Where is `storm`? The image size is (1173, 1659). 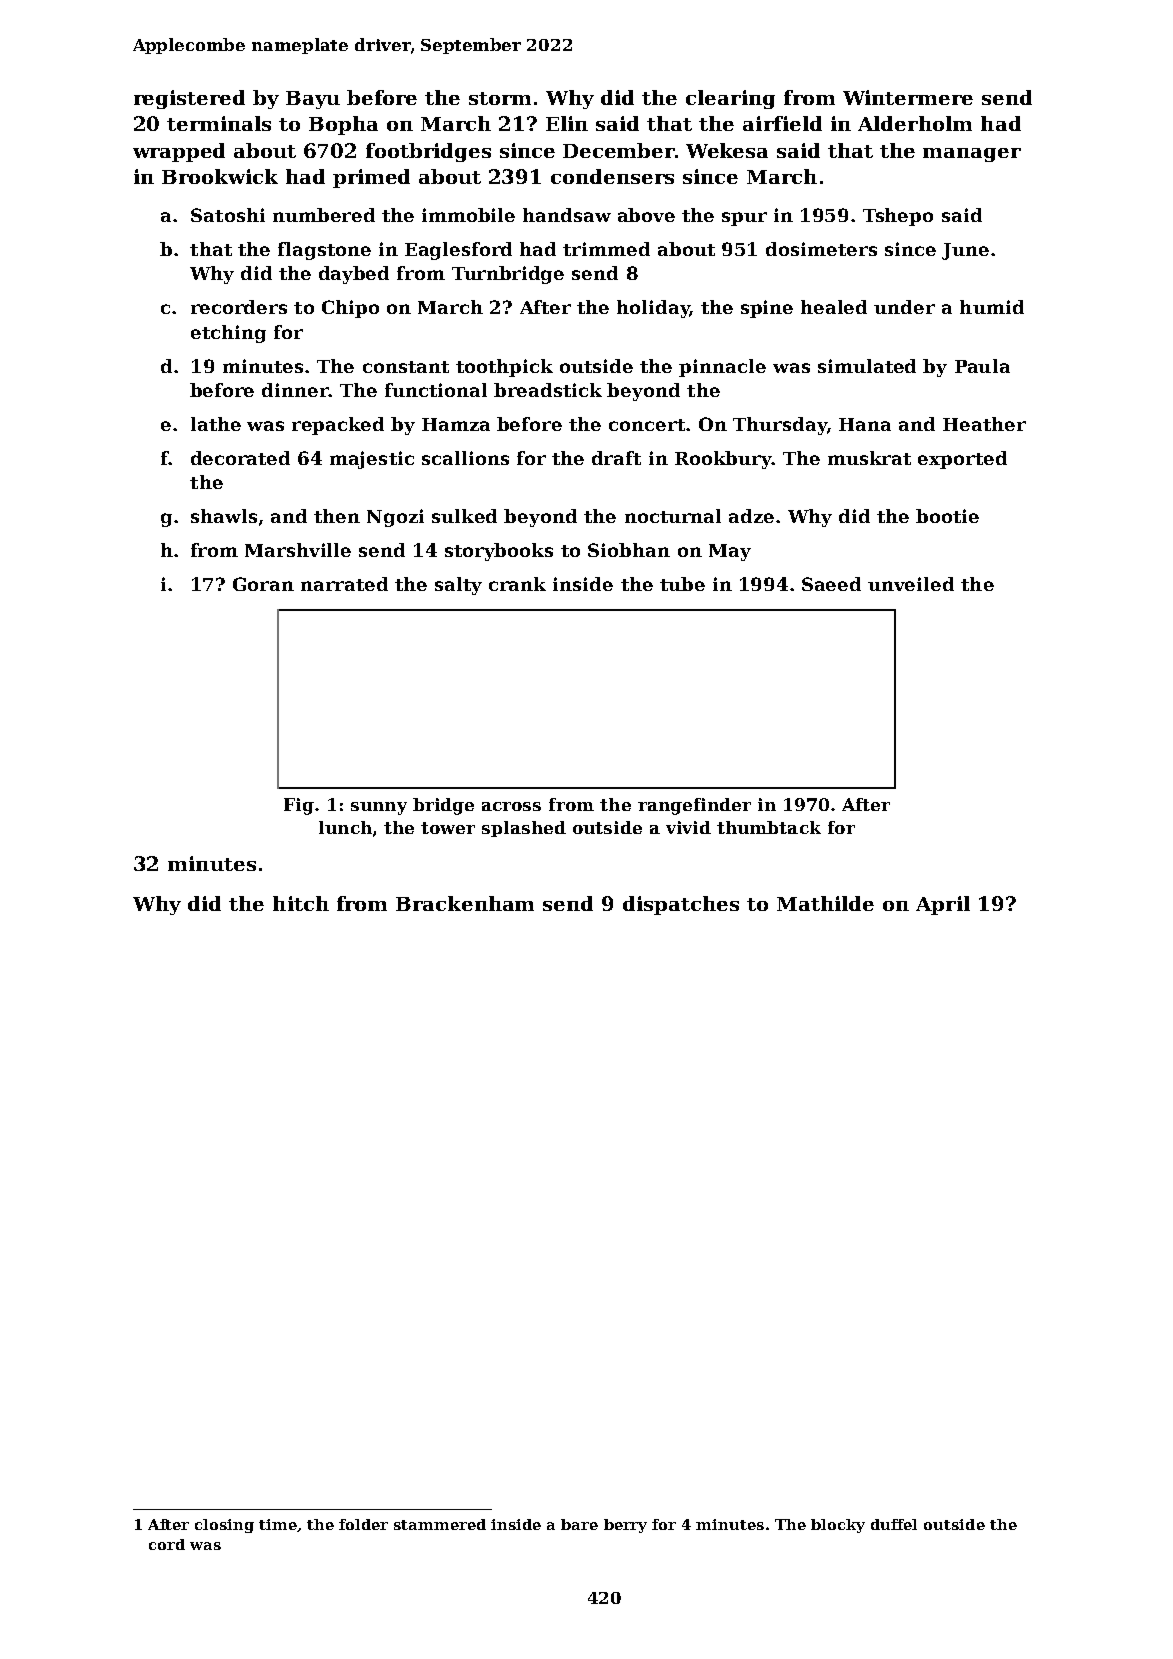 storm is located at coordinates (500, 98).
